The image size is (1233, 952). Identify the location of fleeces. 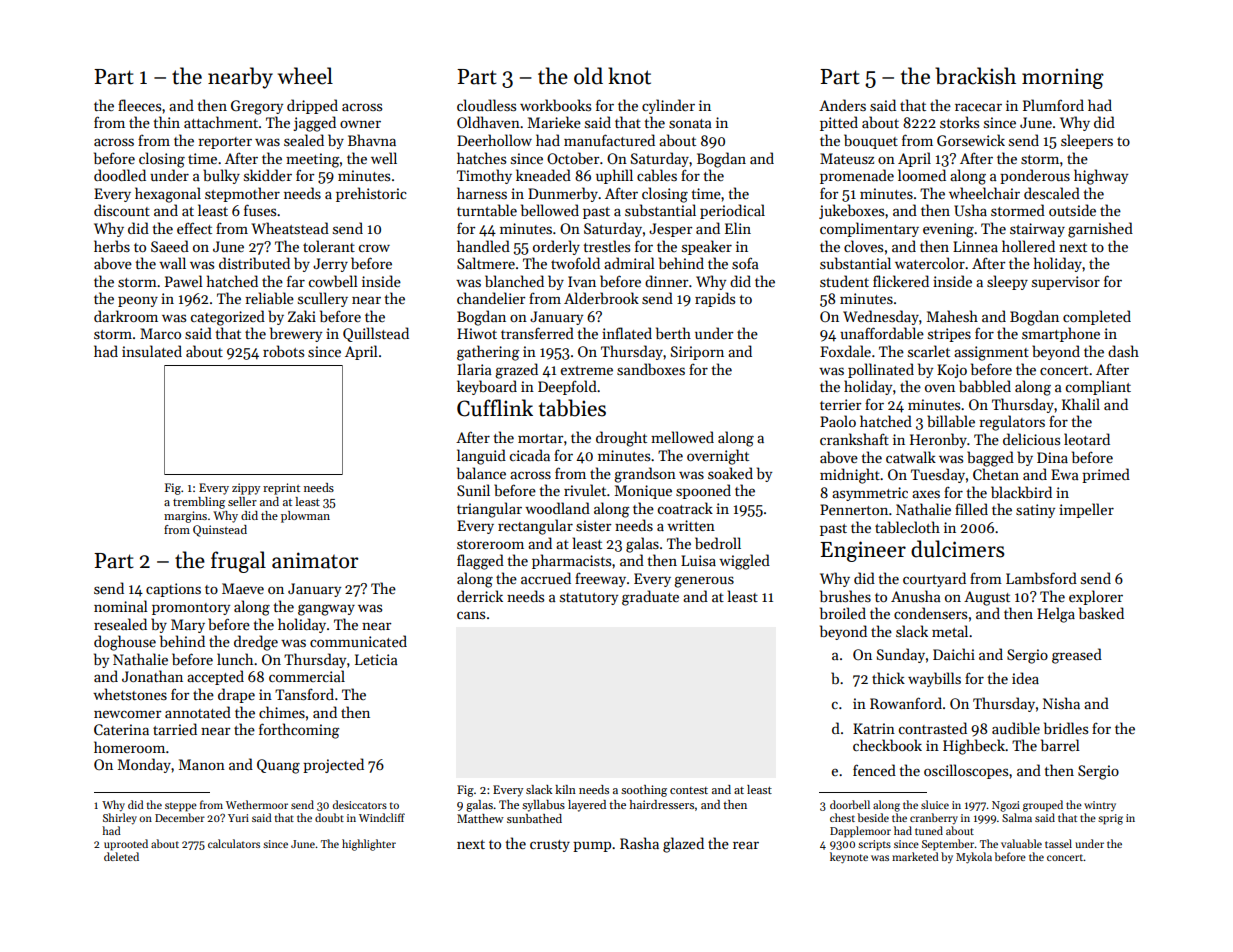
(139, 105).
